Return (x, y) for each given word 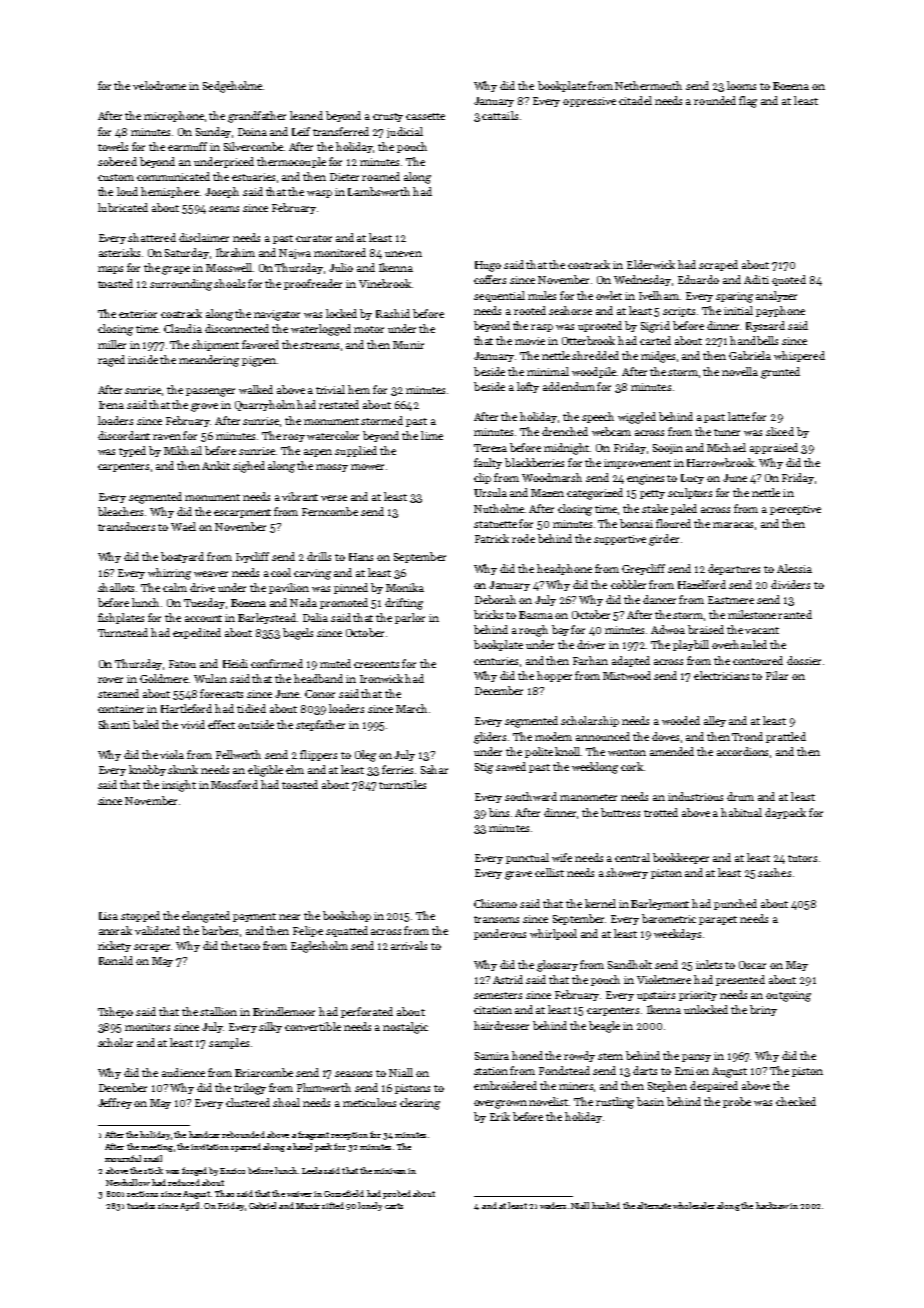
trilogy (250, 1089)
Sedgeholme (232, 87)
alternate (654, 1205)
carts (394, 1206)
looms (741, 85)
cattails (500, 115)
